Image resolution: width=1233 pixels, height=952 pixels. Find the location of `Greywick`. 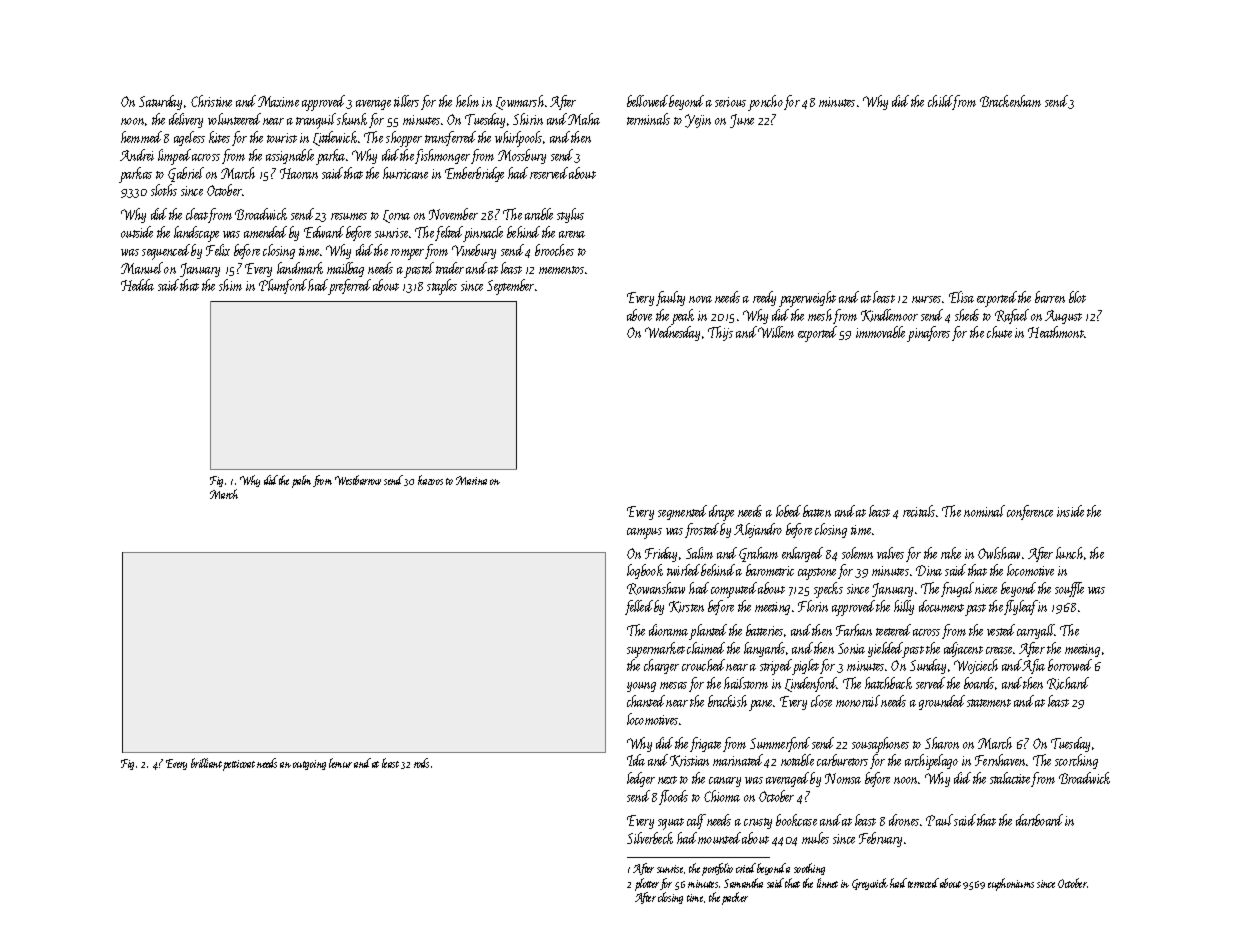

Greywick is located at coordinates (870, 884).
